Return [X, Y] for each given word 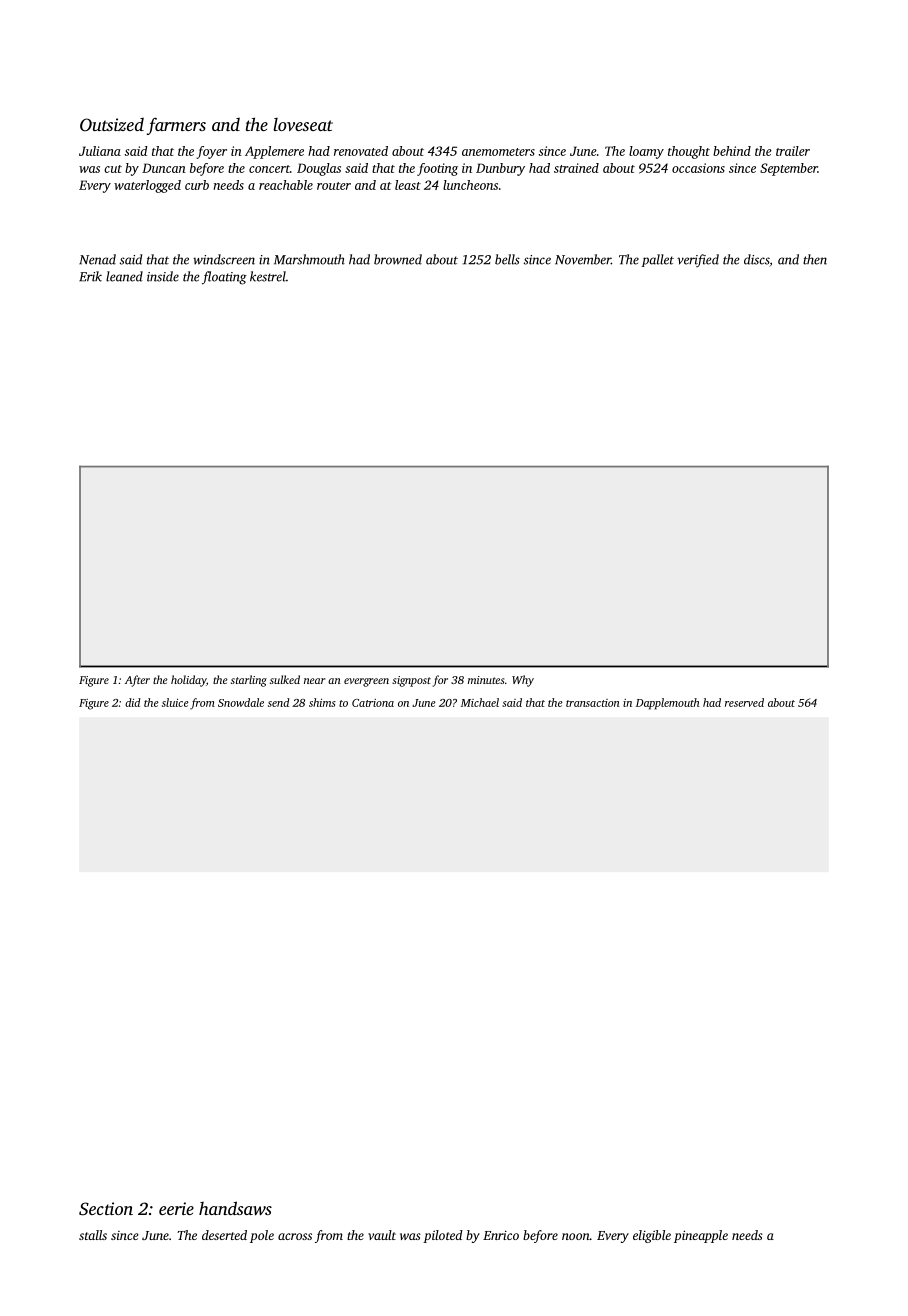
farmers [176, 126]
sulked [285, 679]
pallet [658, 260]
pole [262, 1236]
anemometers [498, 152]
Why [523, 681]
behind [732, 151]
